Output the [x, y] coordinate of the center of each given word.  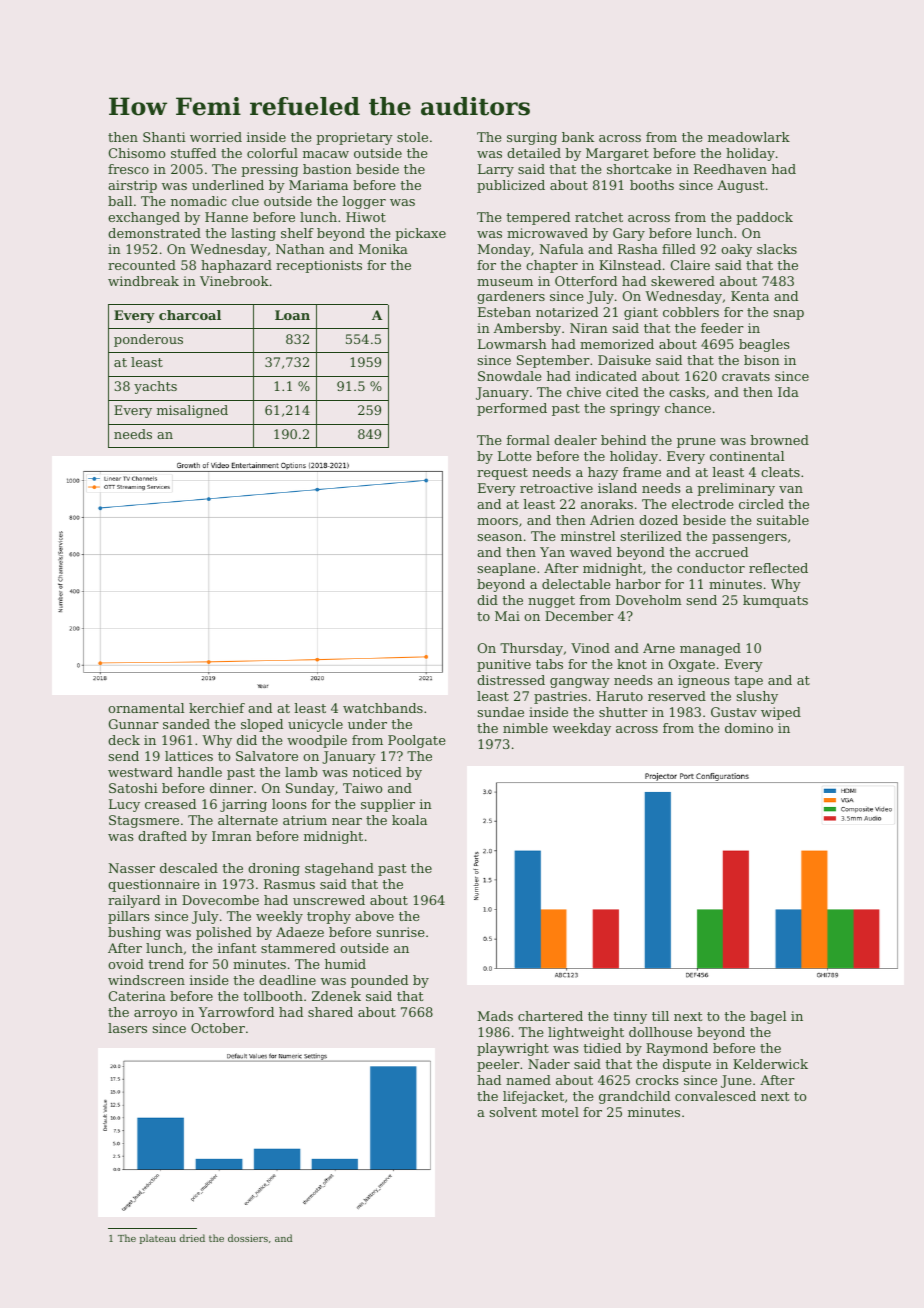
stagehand [339, 869]
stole [412, 137]
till [660, 1016]
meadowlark [749, 137]
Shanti [164, 137]
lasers [127, 1028]
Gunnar [134, 724]
